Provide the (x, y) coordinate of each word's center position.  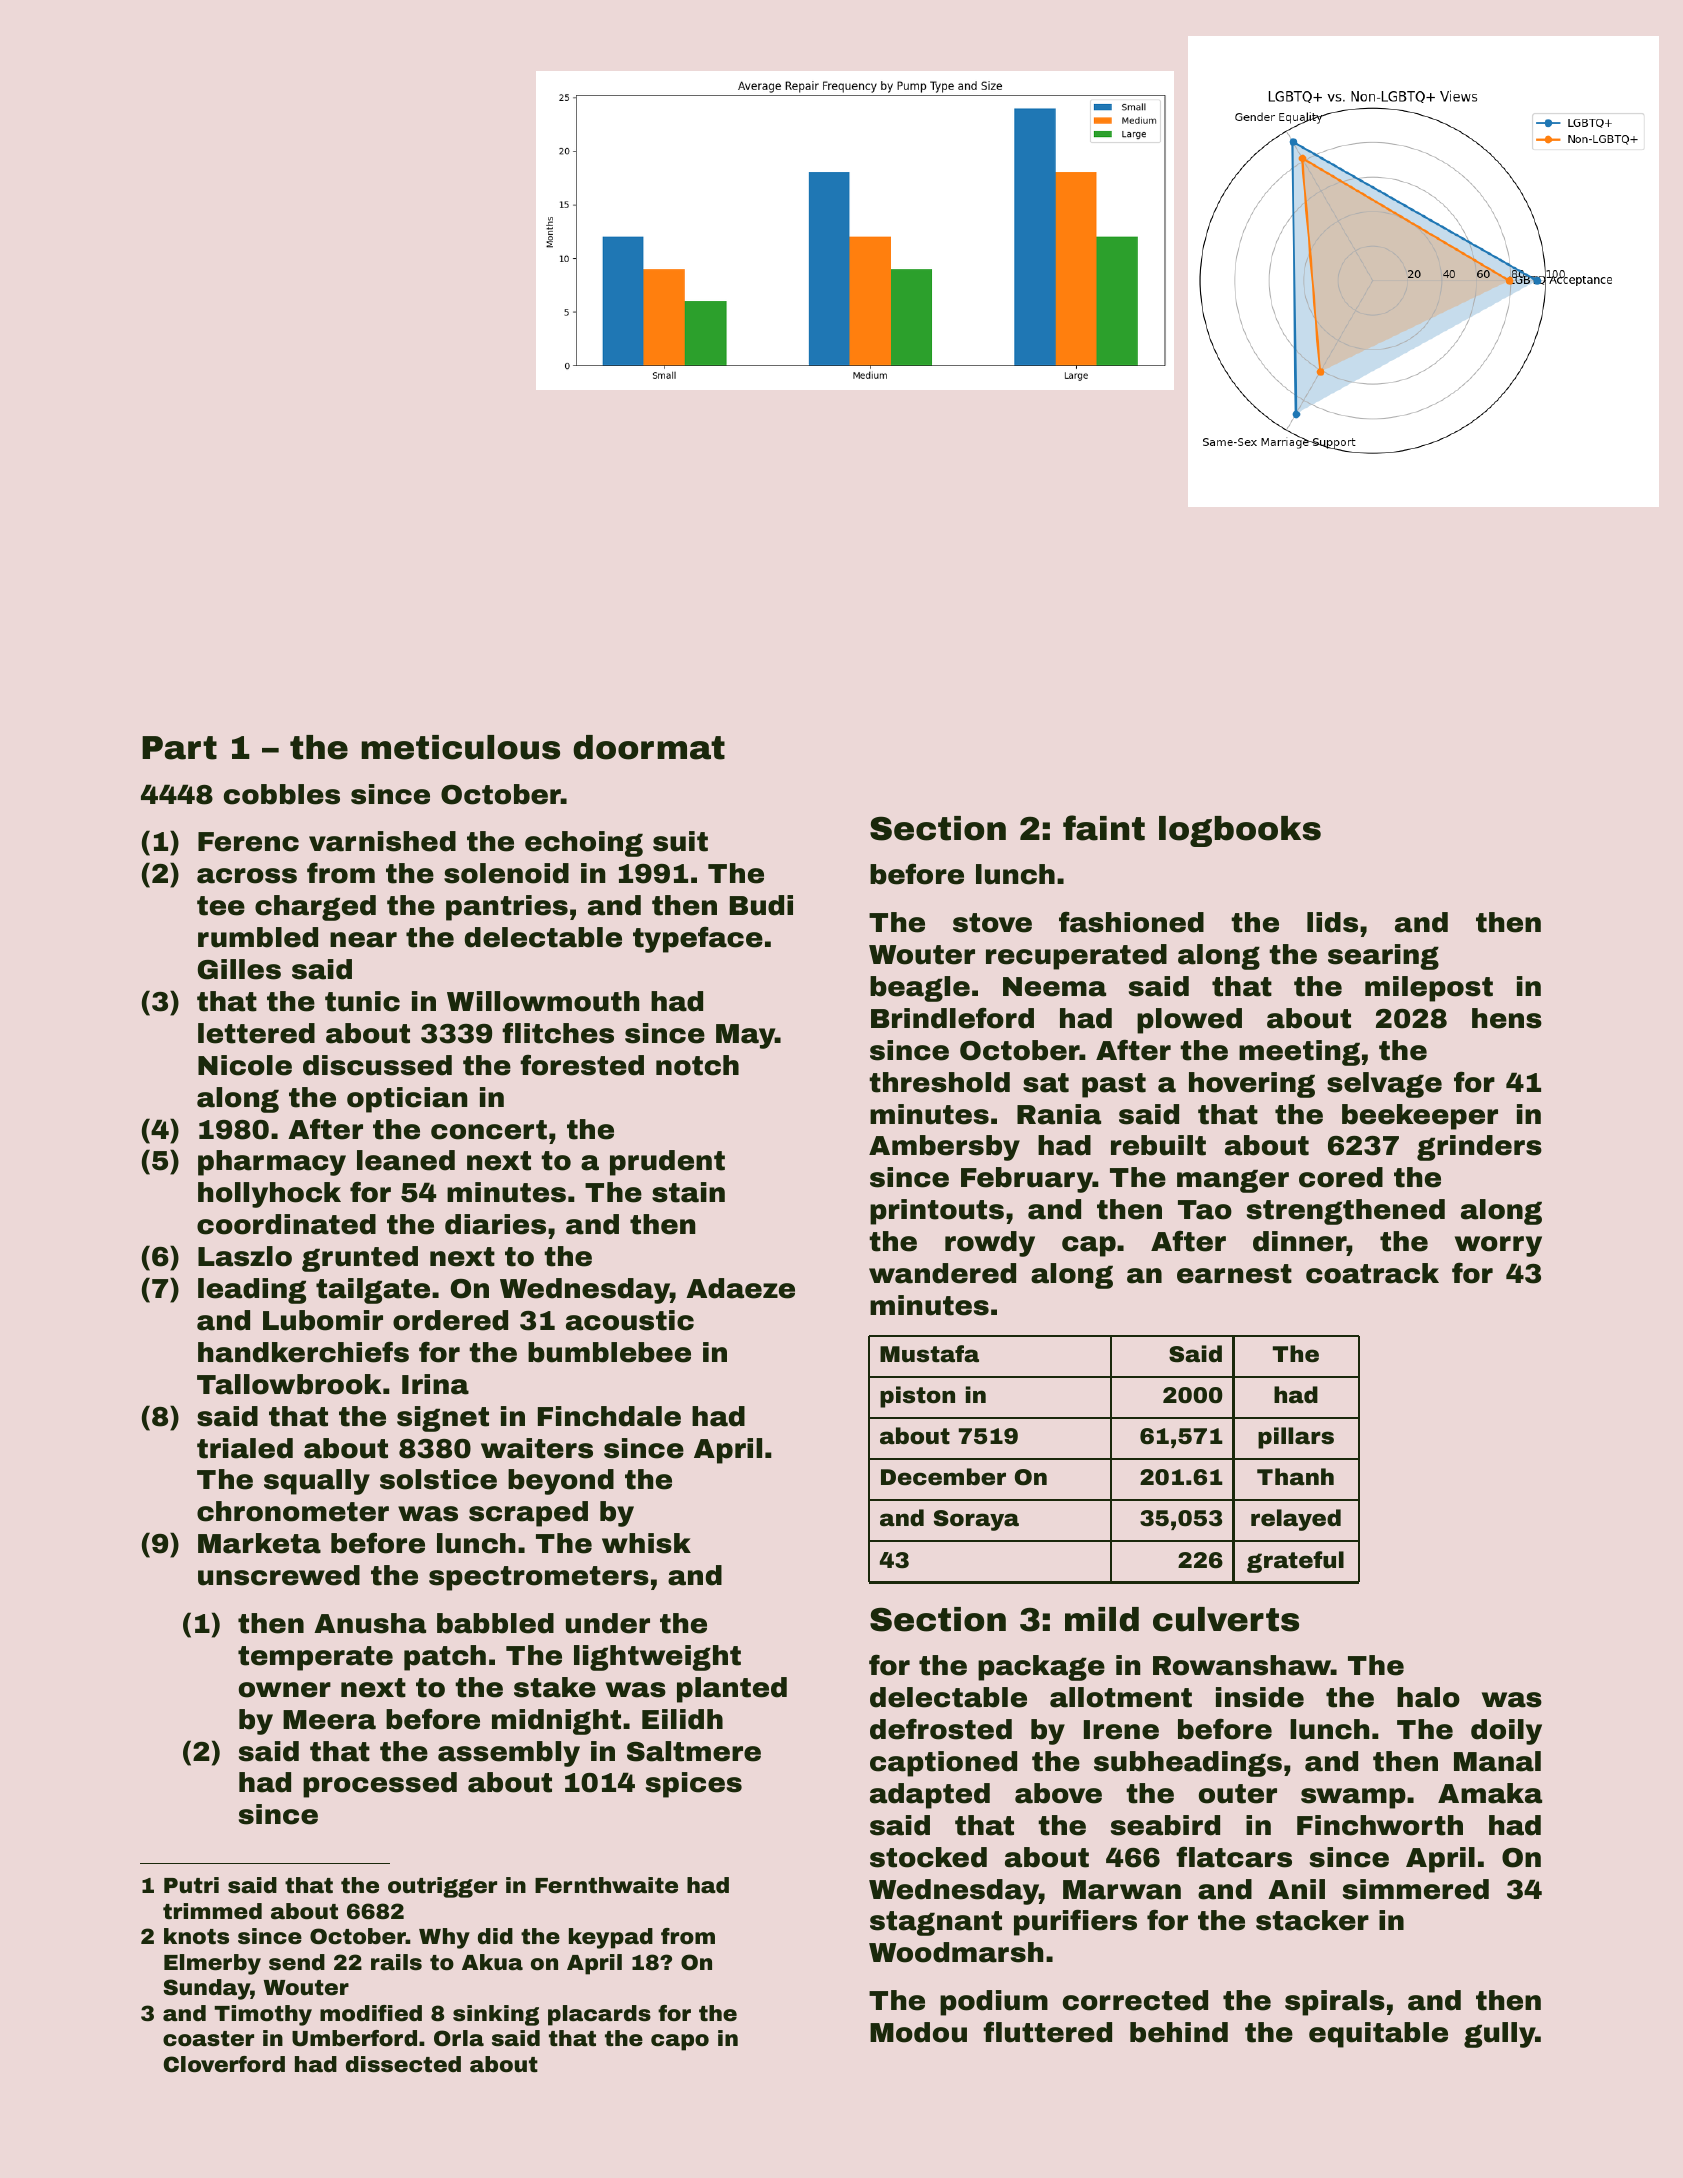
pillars (1296, 1438)
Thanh (1295, 1477)
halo (1428, 1697)
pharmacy (272, 1163)
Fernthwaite (606, 1885)
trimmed (212, 1911)
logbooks (1240, 831)
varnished (382, 841)
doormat (649, 747)
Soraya (976, 1520)
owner (285, 1690)
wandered (942, 1273)
